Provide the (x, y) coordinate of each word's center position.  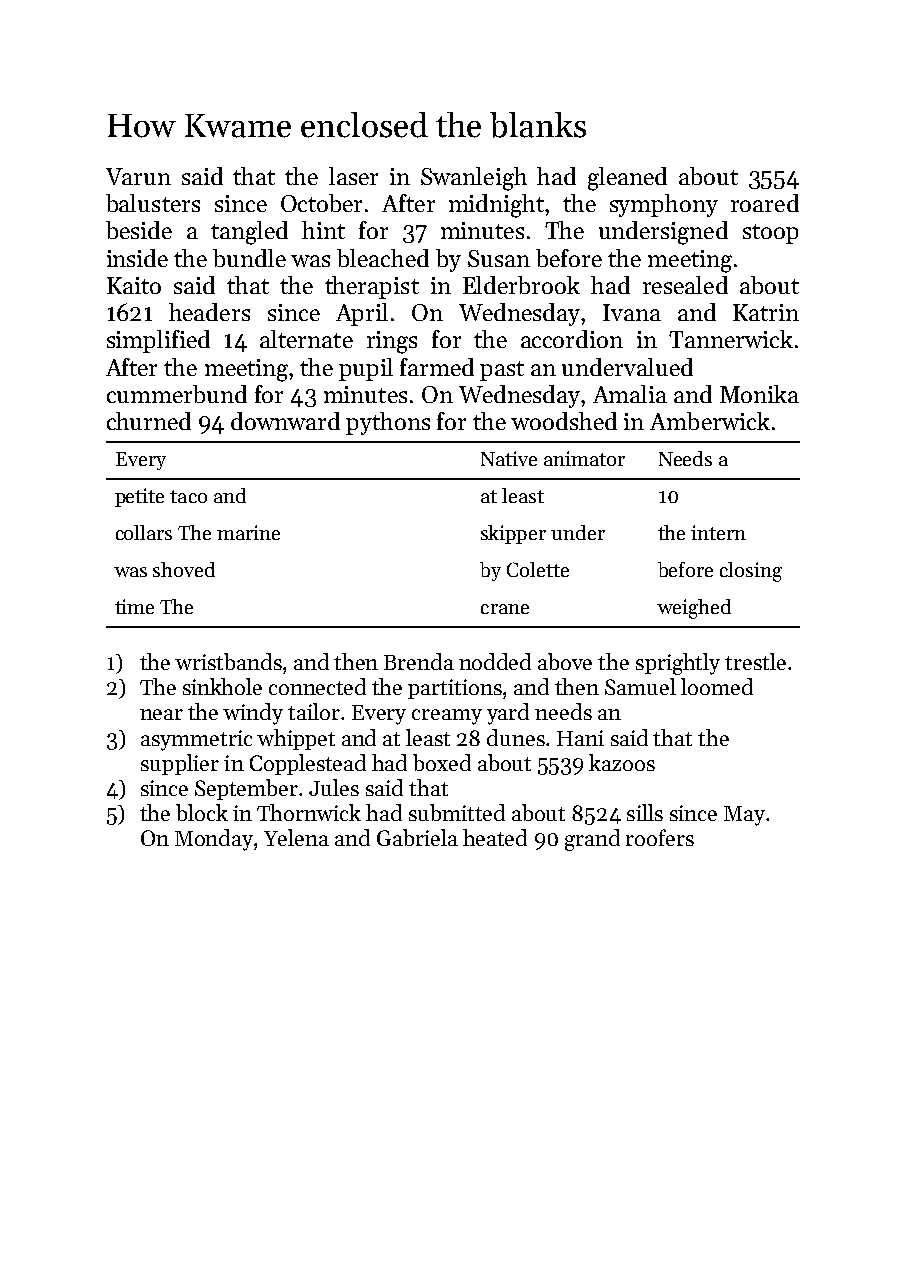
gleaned (627, 179)
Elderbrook (521, 285)
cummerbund (177, 394)
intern (718, 532)
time (134, 606)
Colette (538, 569)
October (321, 203)
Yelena (296, 837)
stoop (770, 234)
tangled (249, 233)
